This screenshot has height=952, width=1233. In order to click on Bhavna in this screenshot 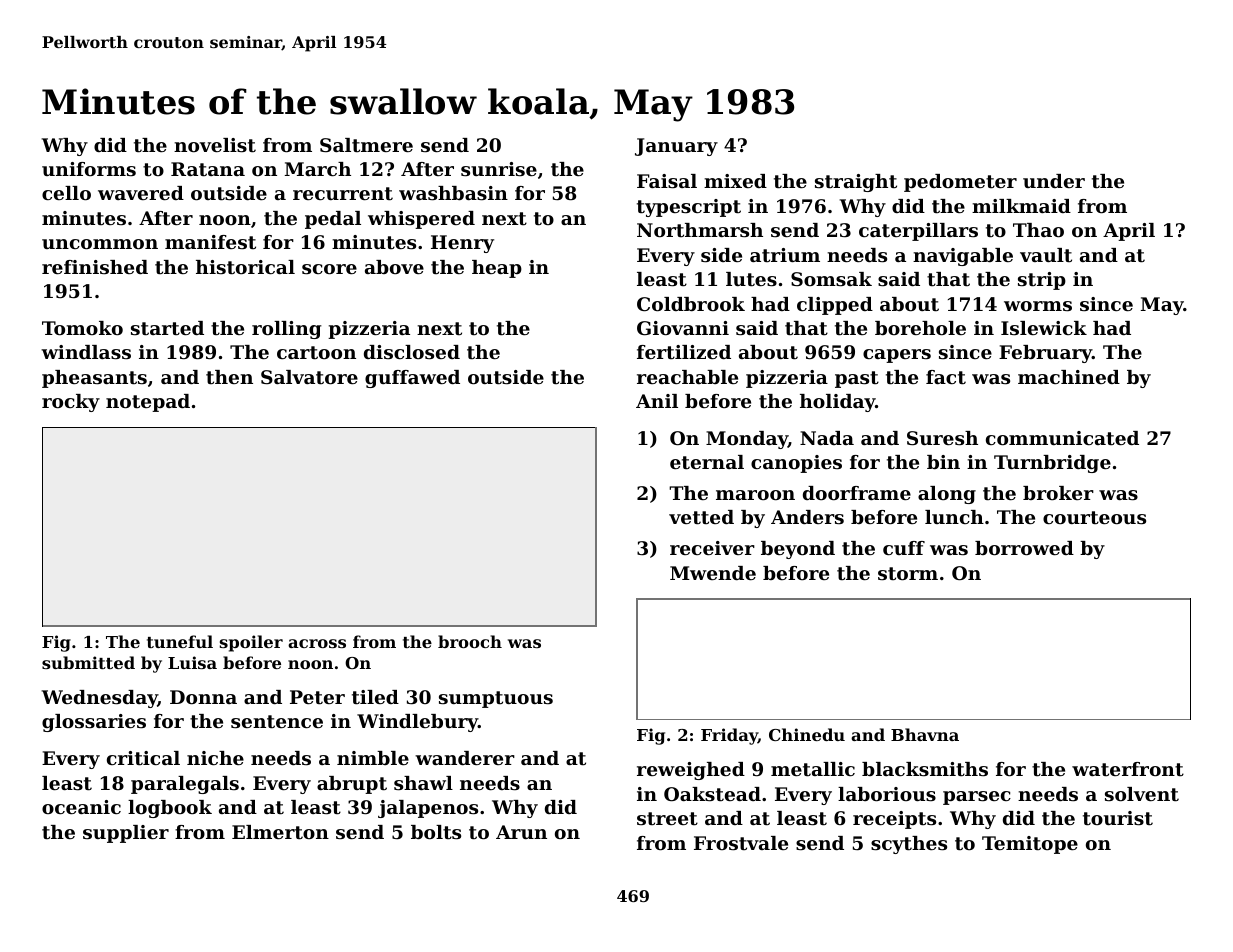, I will do `click(925, 734)`.
